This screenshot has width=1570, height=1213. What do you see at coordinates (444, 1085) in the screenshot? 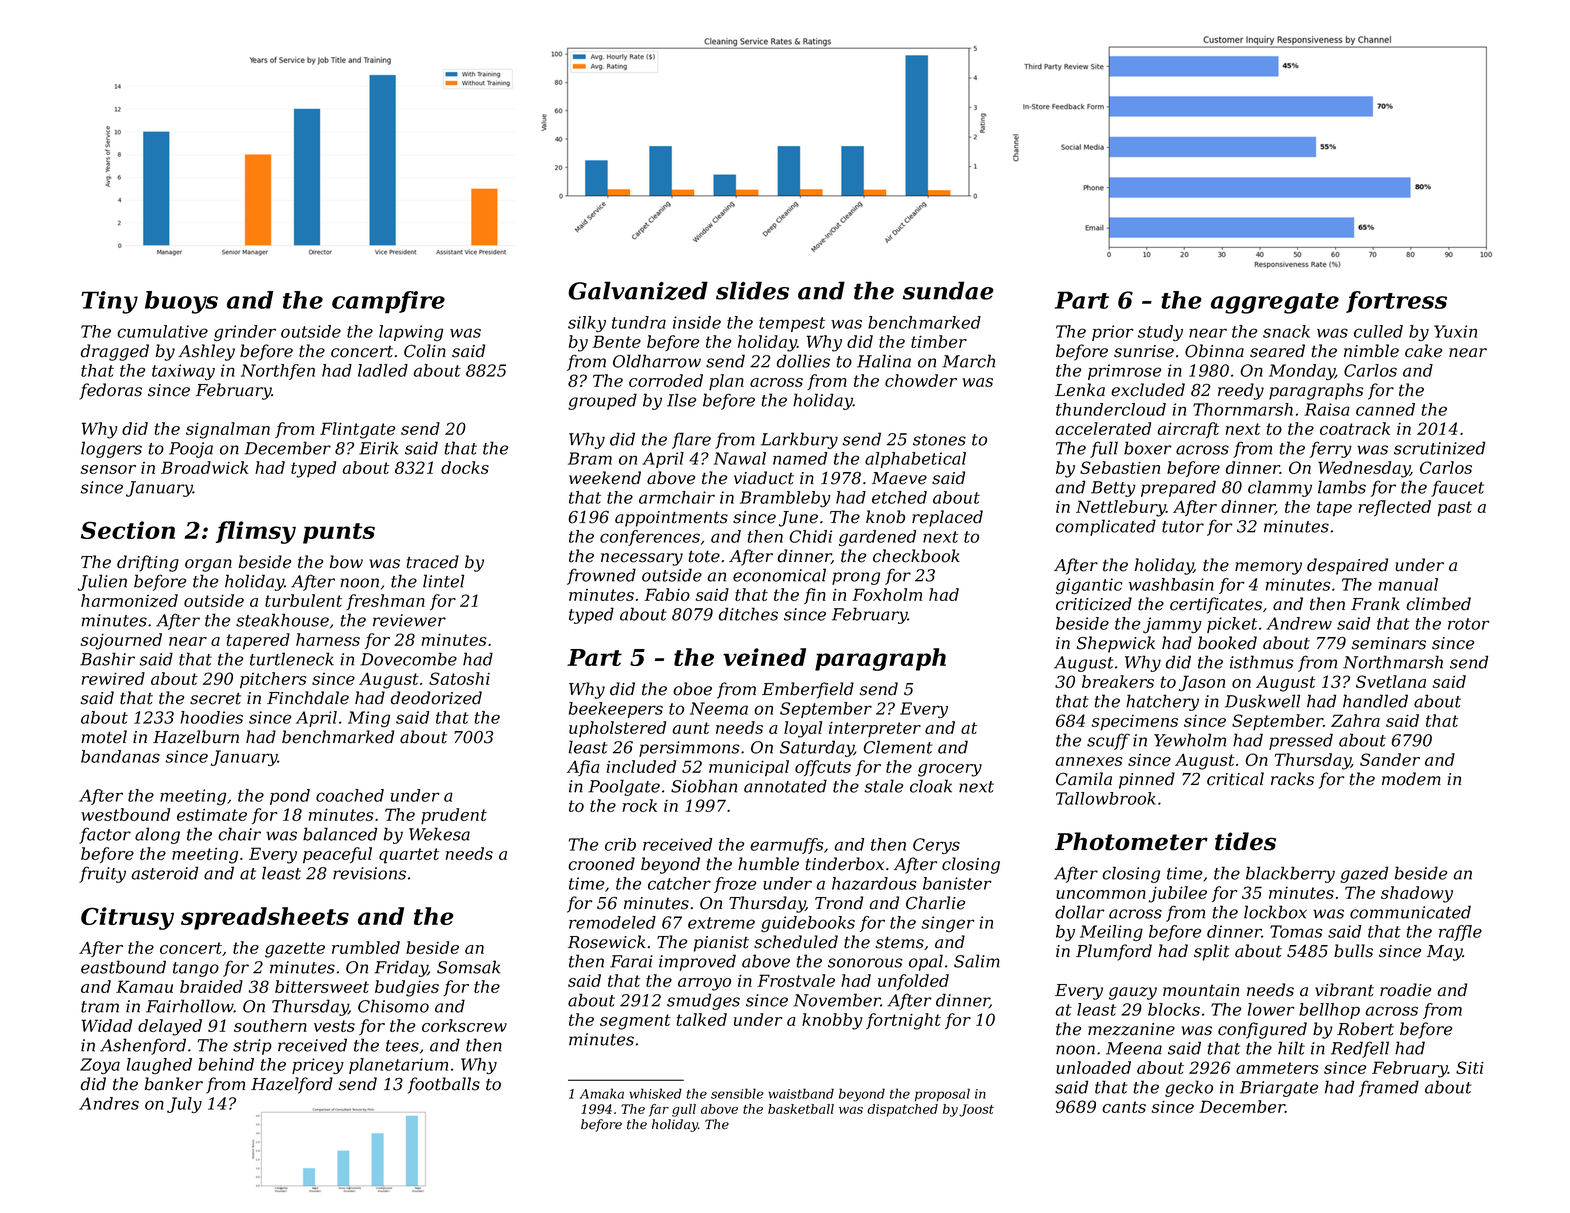
I see `footballs` at bounding box center [444, 1085].
